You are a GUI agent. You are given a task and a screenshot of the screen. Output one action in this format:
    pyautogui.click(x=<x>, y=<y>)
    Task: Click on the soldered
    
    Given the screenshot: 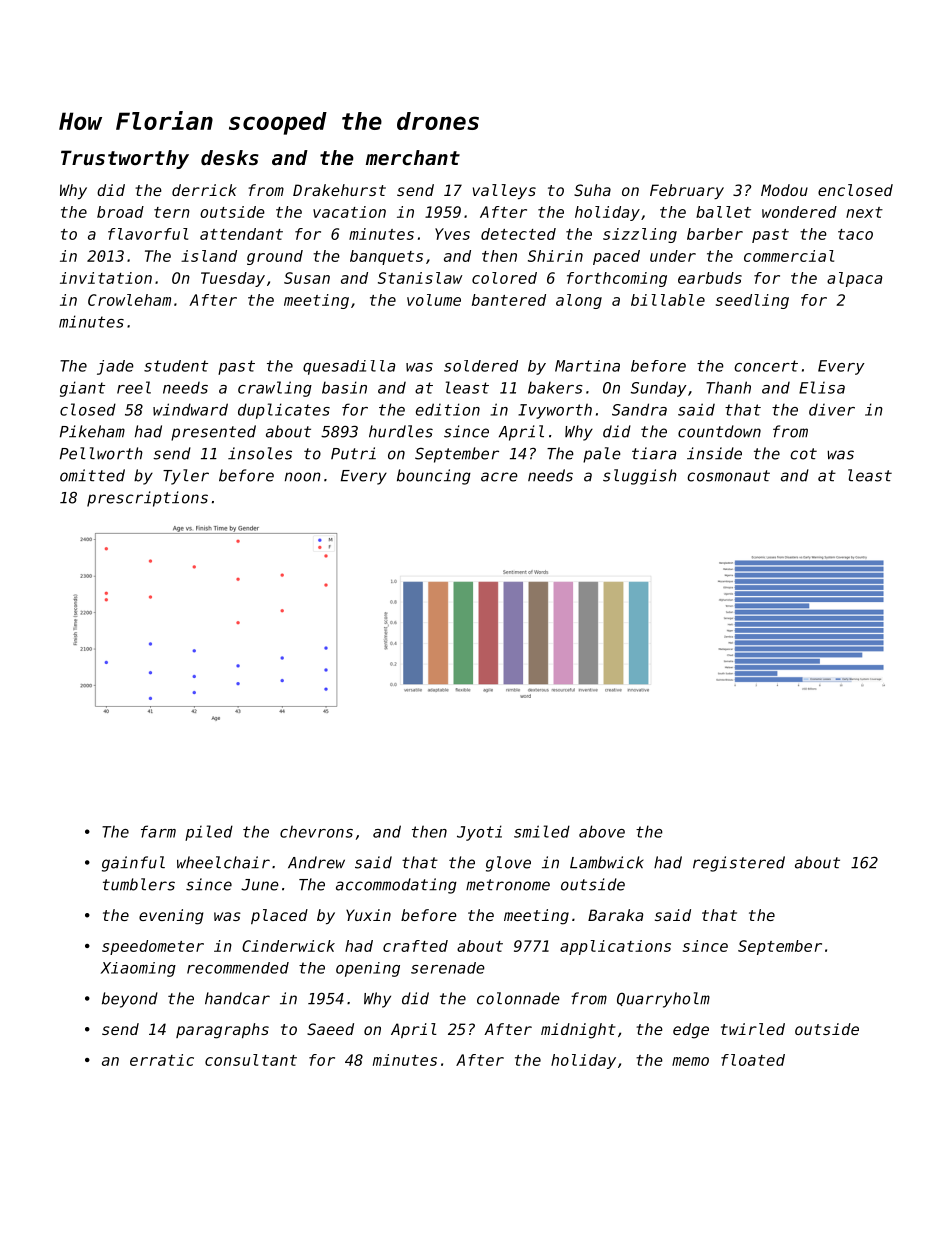 What is the action you would take?
    pyautogui.click(x=481, y=366)
